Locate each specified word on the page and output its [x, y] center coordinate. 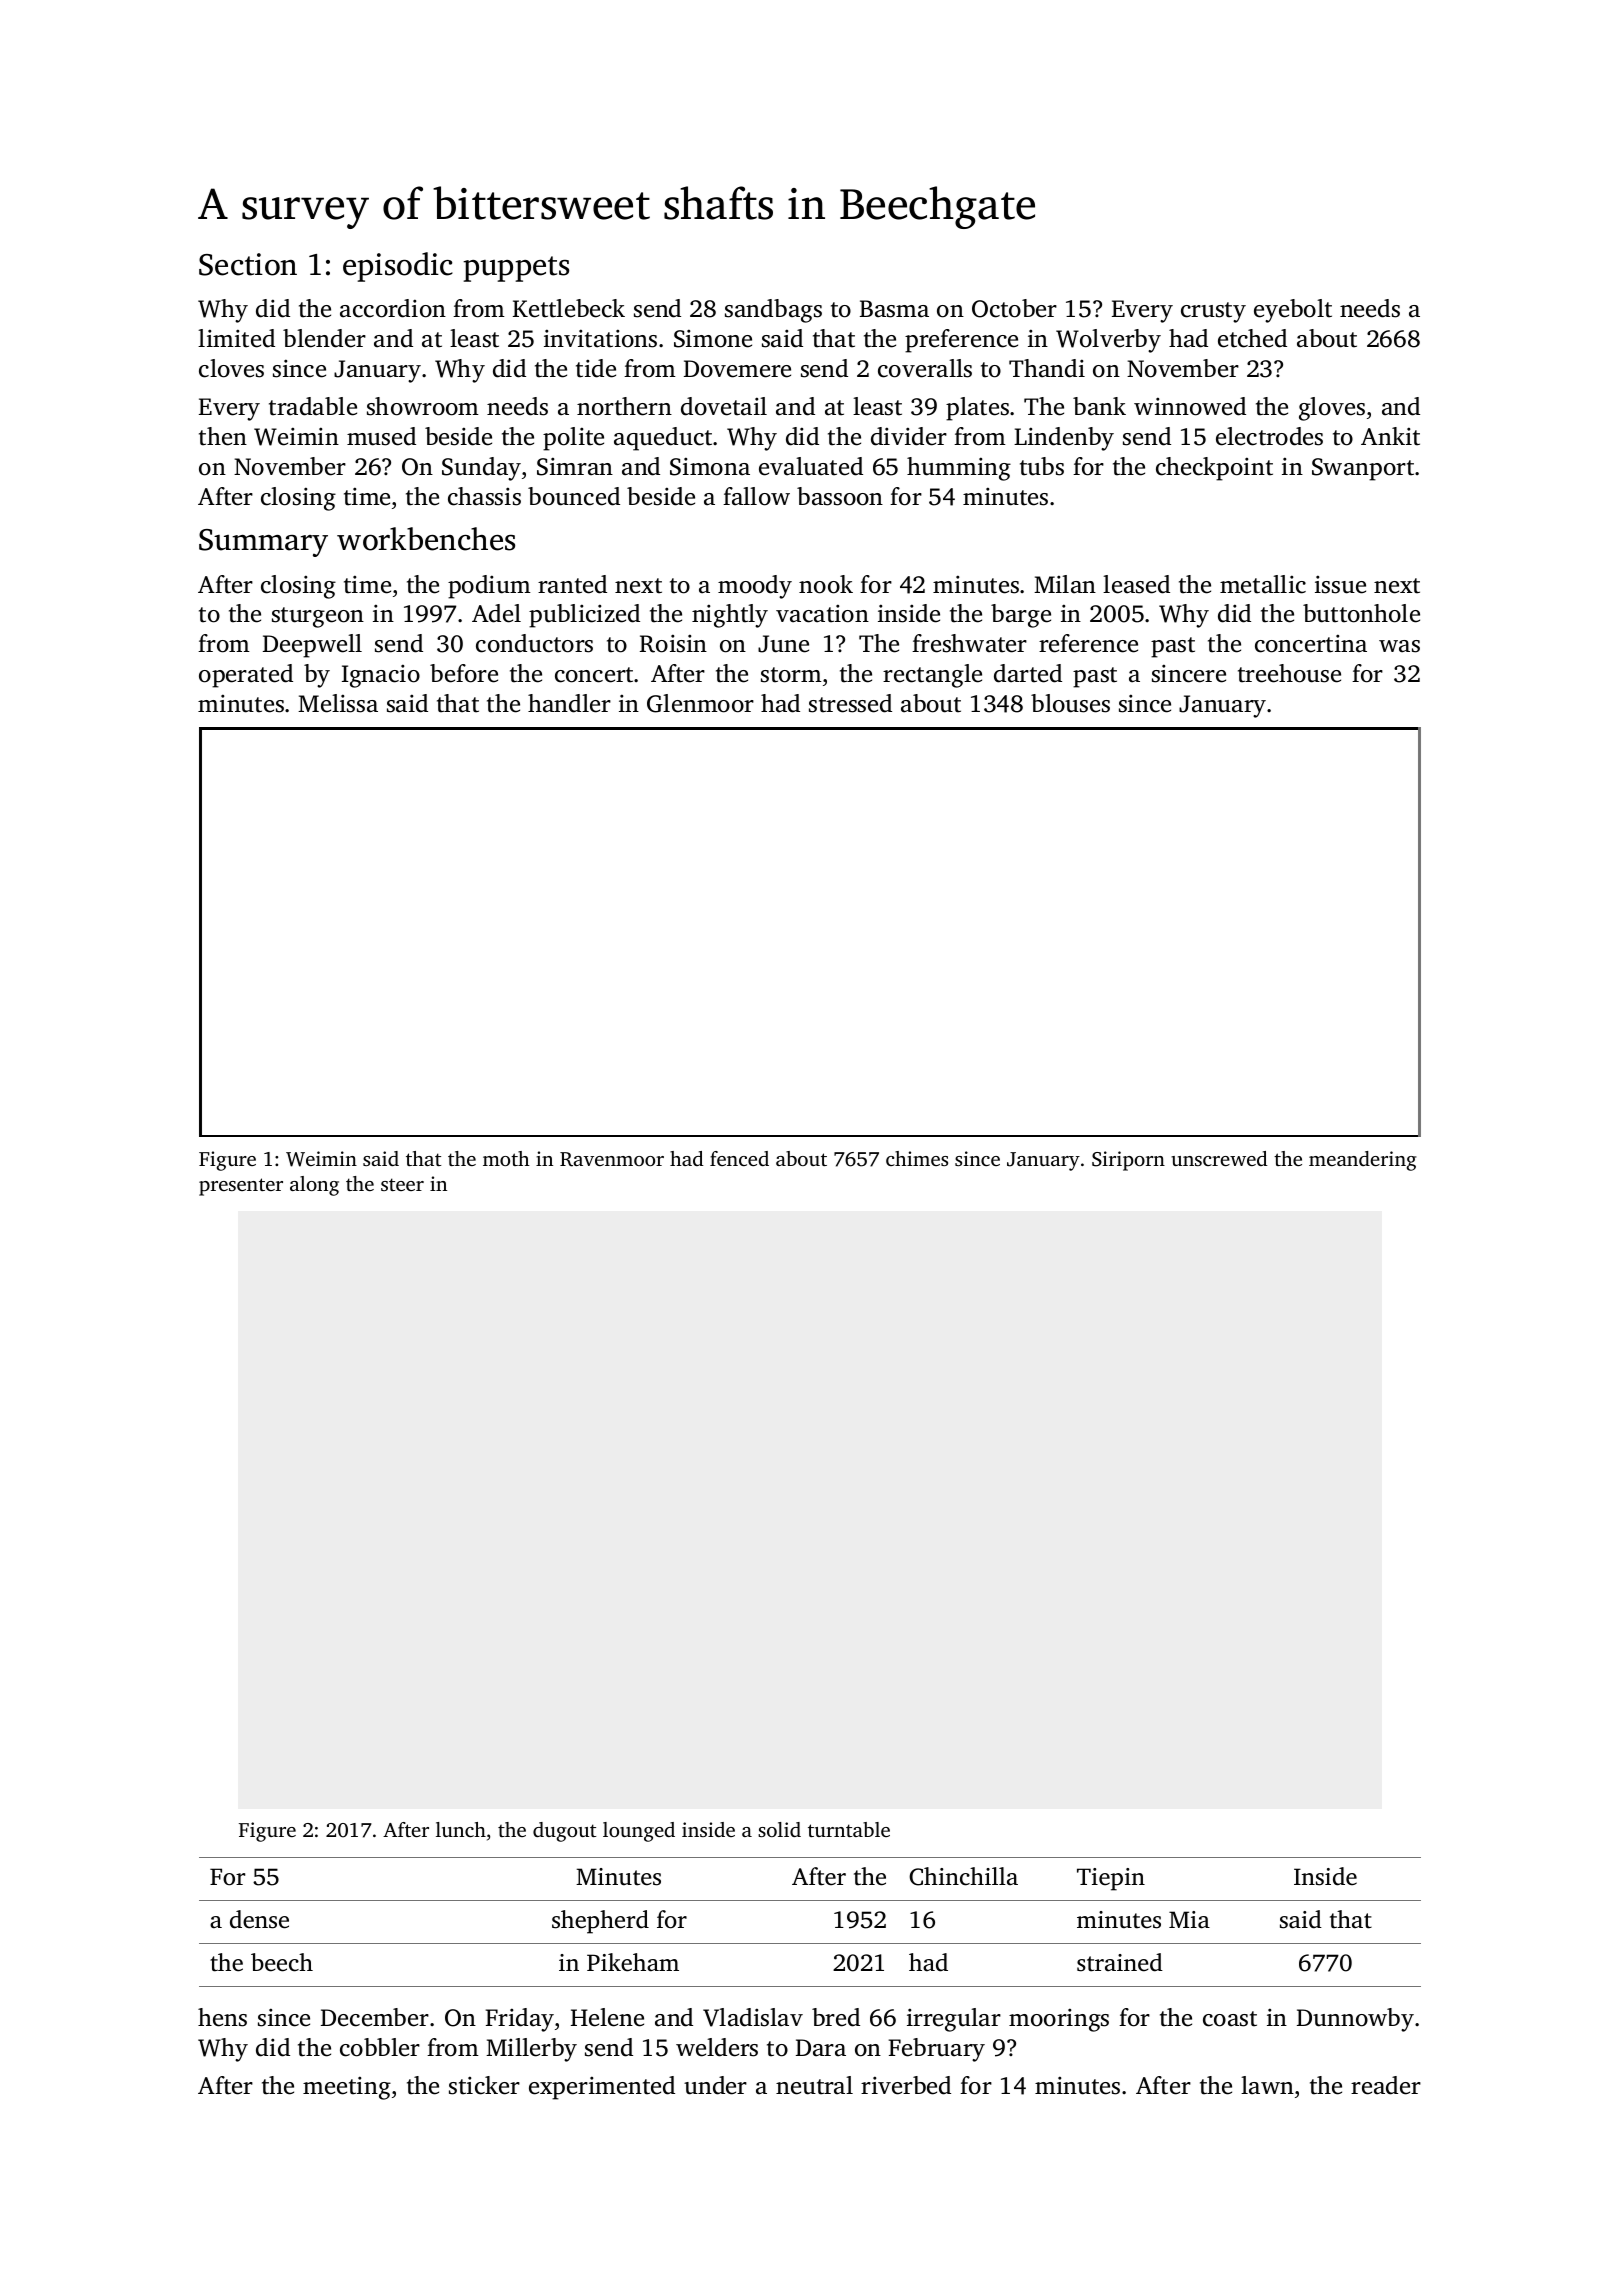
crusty [1213, 312]
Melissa [338, 703]
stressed [850, 703]
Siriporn [1128, 1161]
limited [236, 338]
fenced [739, 1158]
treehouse [1289, 673]
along [314, 1186]
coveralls [925, 368]
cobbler [380, 2047]
